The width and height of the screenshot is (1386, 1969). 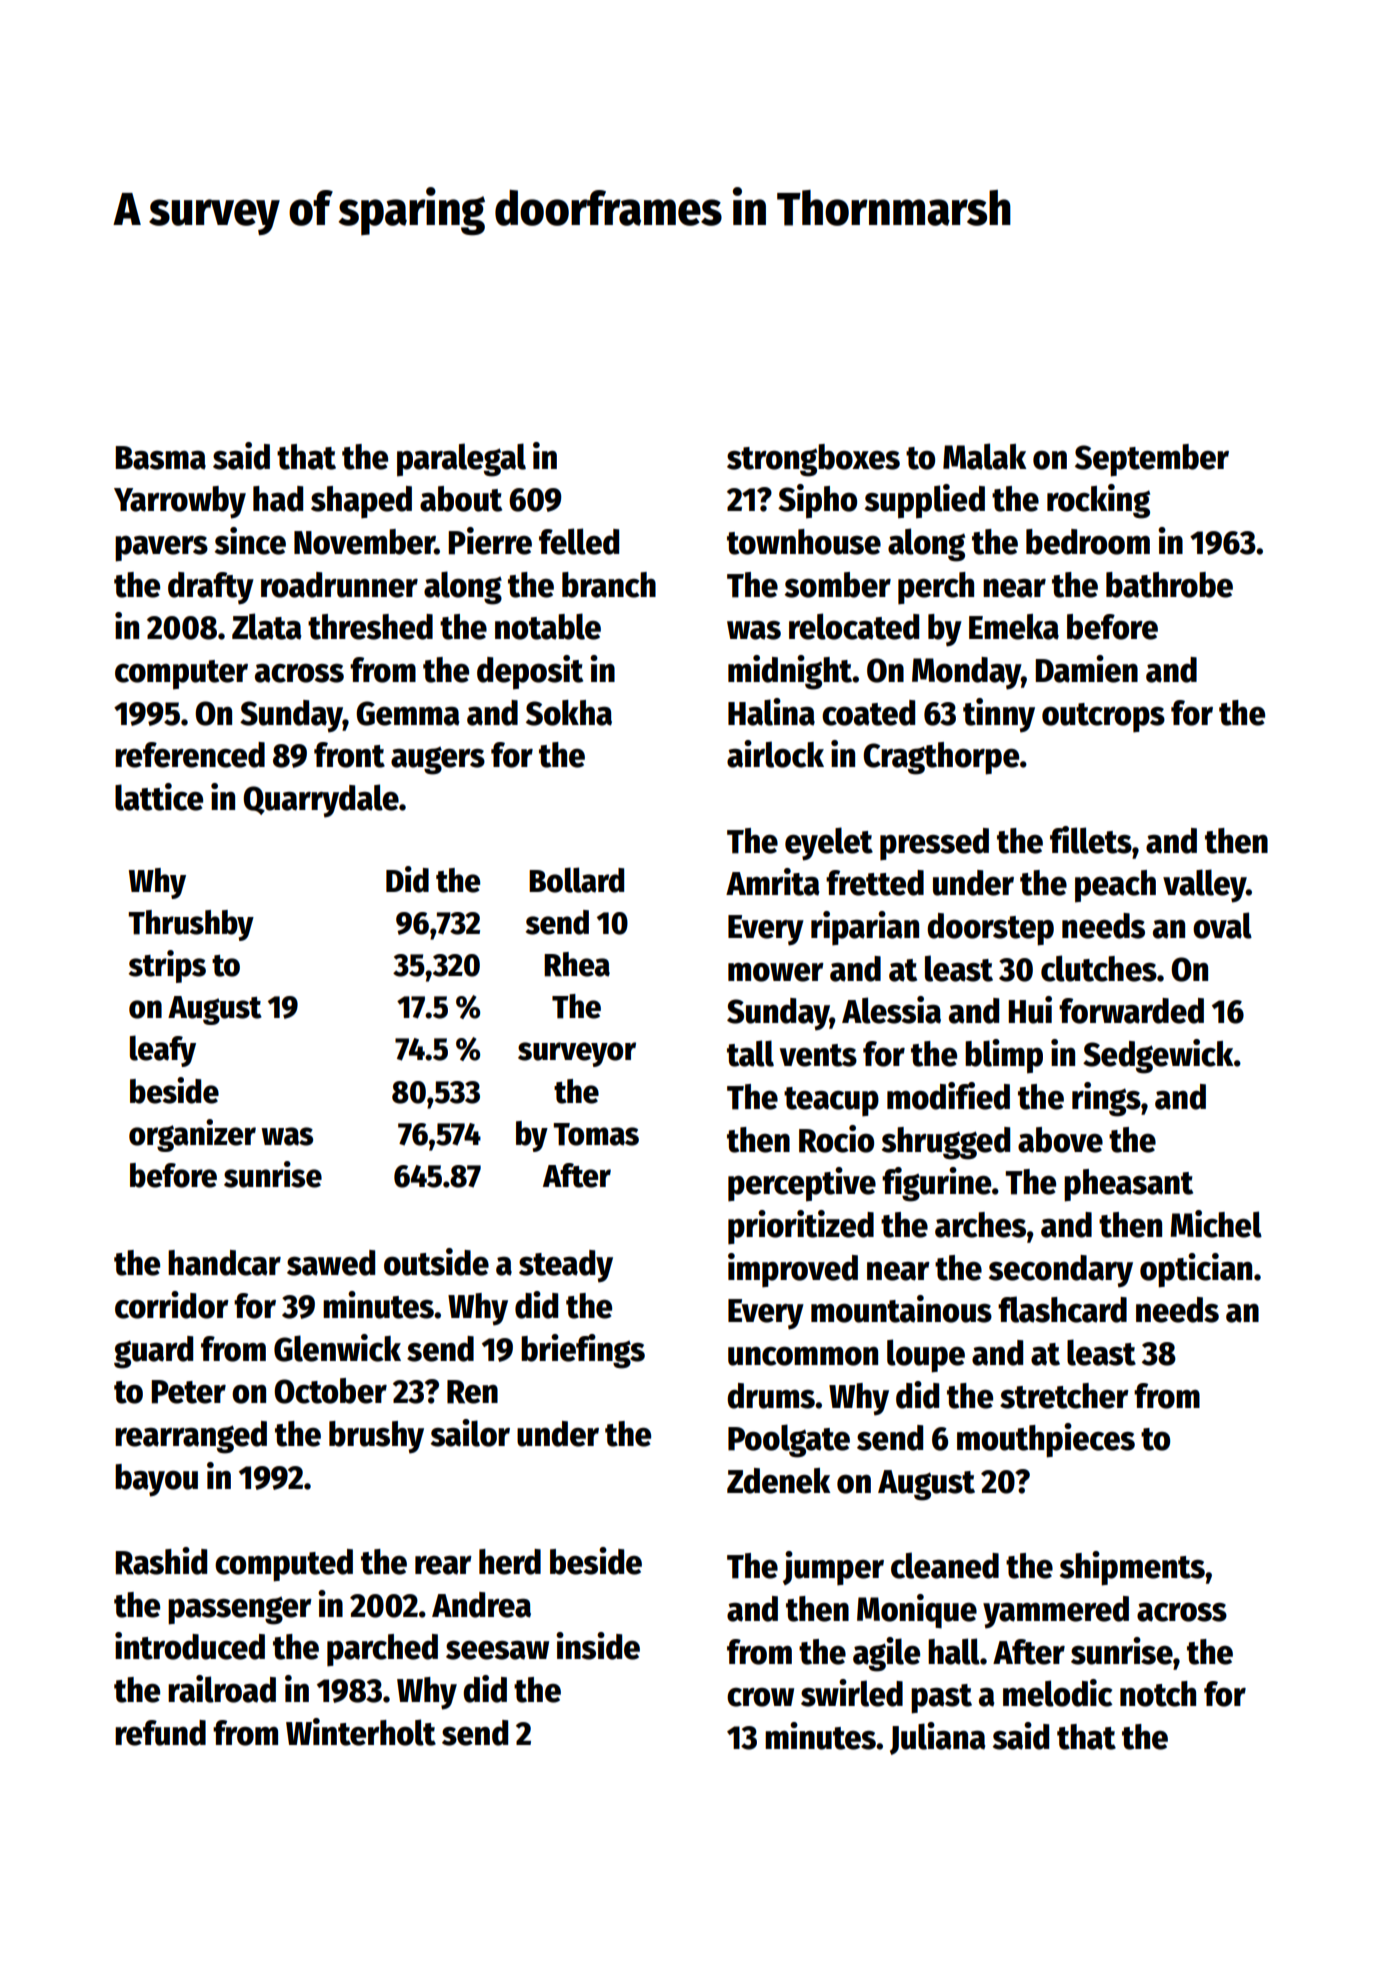 I want to click on referenced, so click(x=190, y=755).
